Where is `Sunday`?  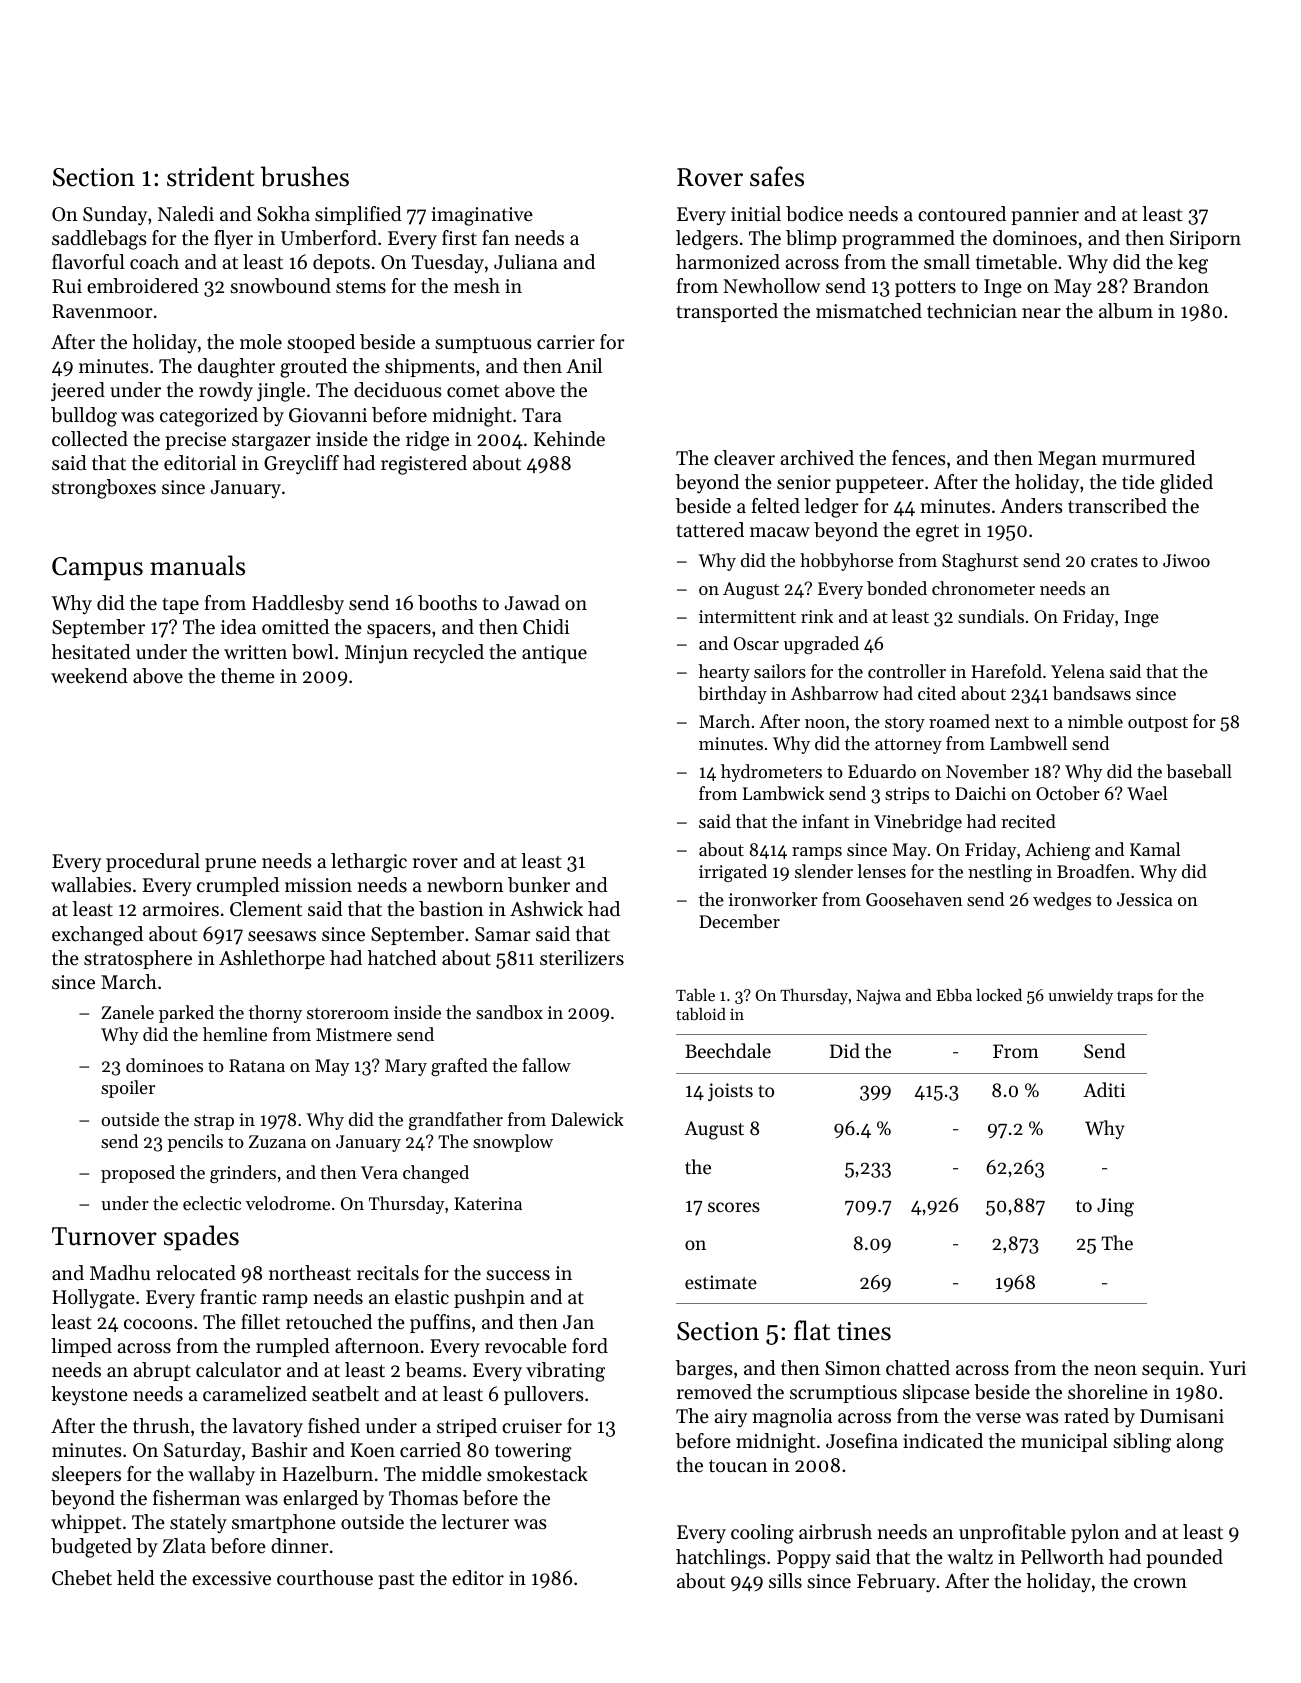
Sunday is located at coordinates (115, 215).
